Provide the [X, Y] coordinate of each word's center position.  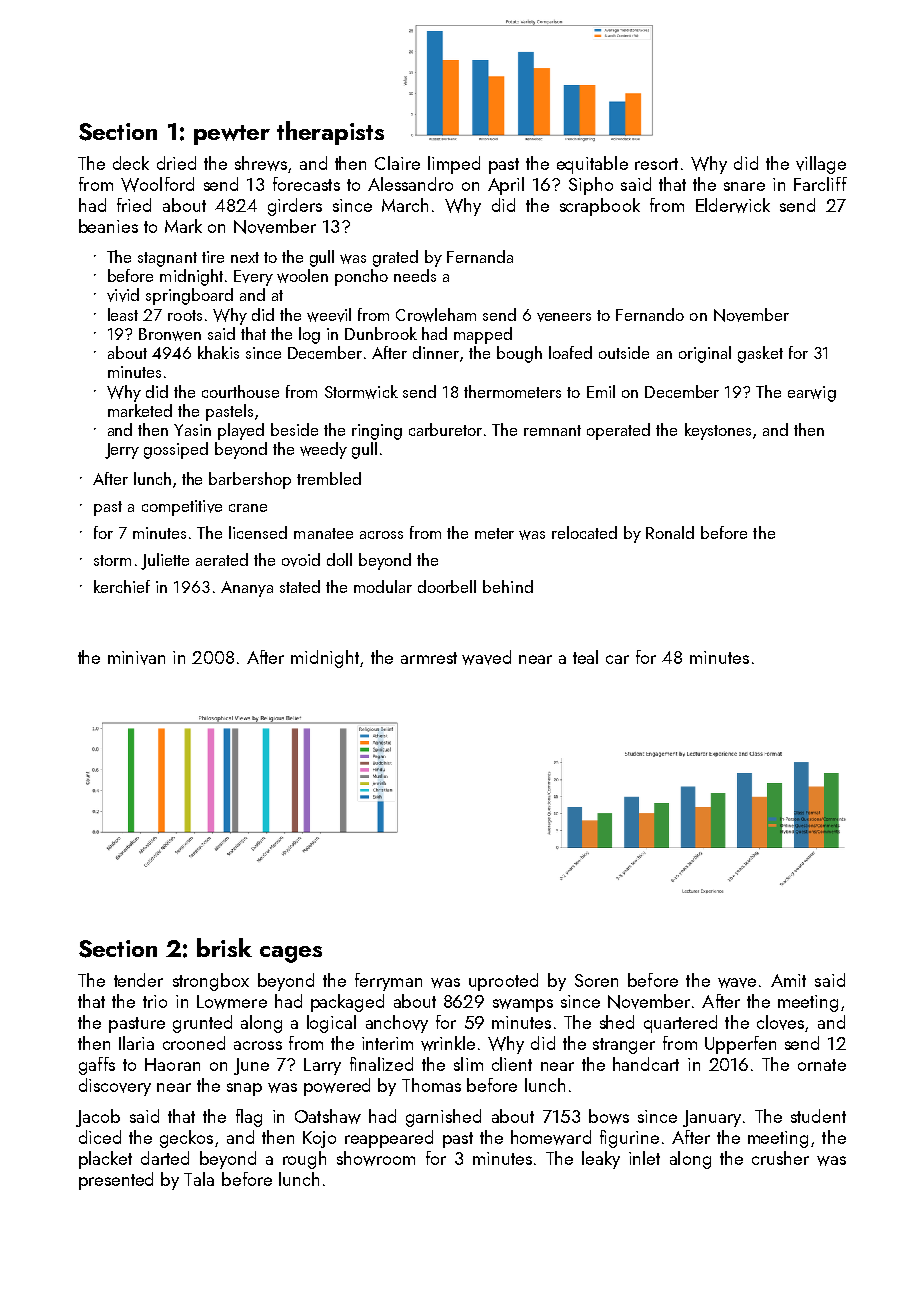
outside [624, 352]
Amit [788, 980]
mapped [483, 335]
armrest [429, 658]
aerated [222, 559]
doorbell [447, 586]
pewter [232, 135]
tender [138, 980]
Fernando [650, 314]
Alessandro [410, 184]
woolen [302, 276]
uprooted [503, 982]
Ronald [670, 532]
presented [116, 1181]
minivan [136, 658]
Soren [596, 980]
